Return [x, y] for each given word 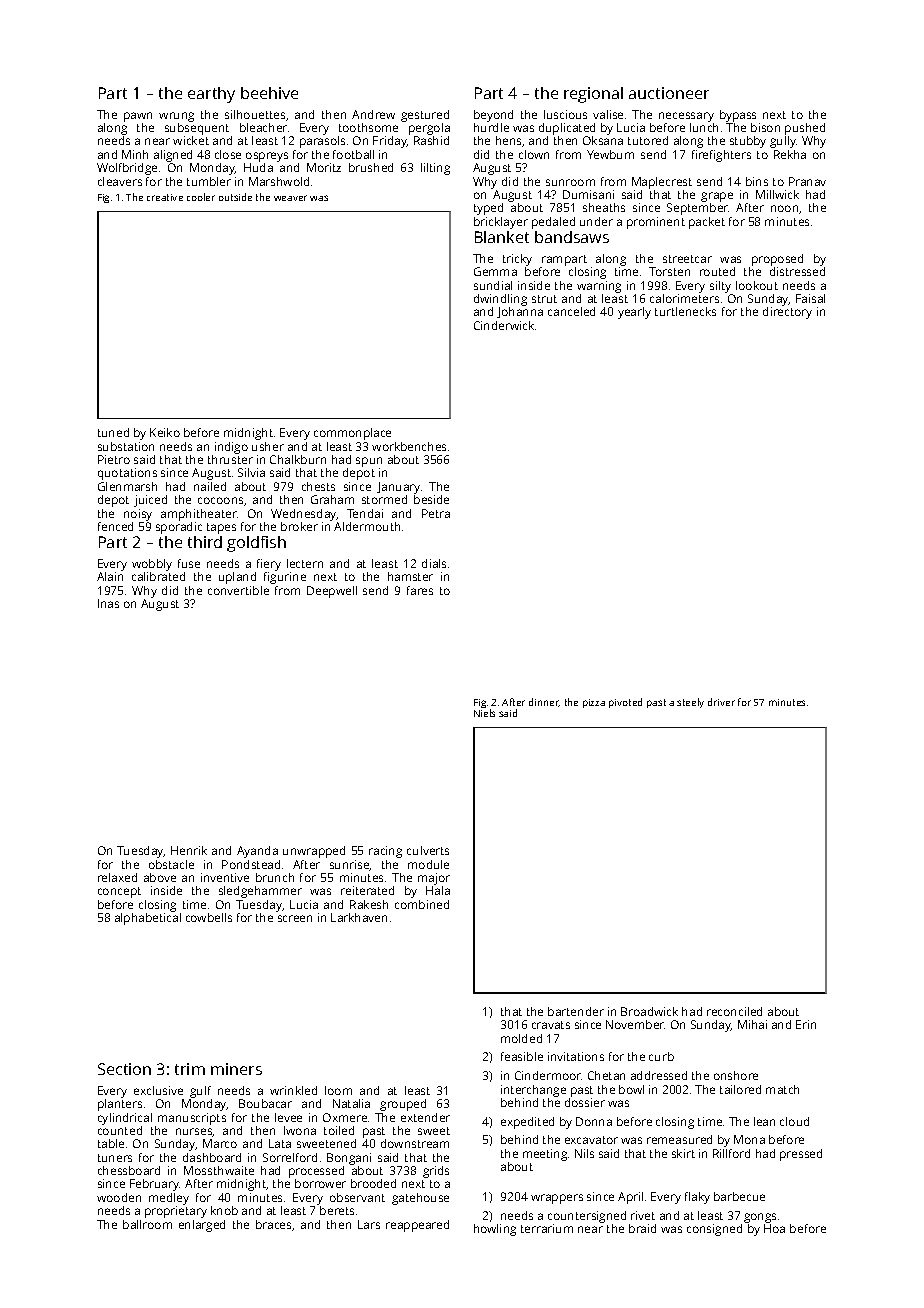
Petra [436, 513]
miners [236, 1069]
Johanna [520, 312]
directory [787, 313]
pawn [138, 117]
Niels [484, 713]
